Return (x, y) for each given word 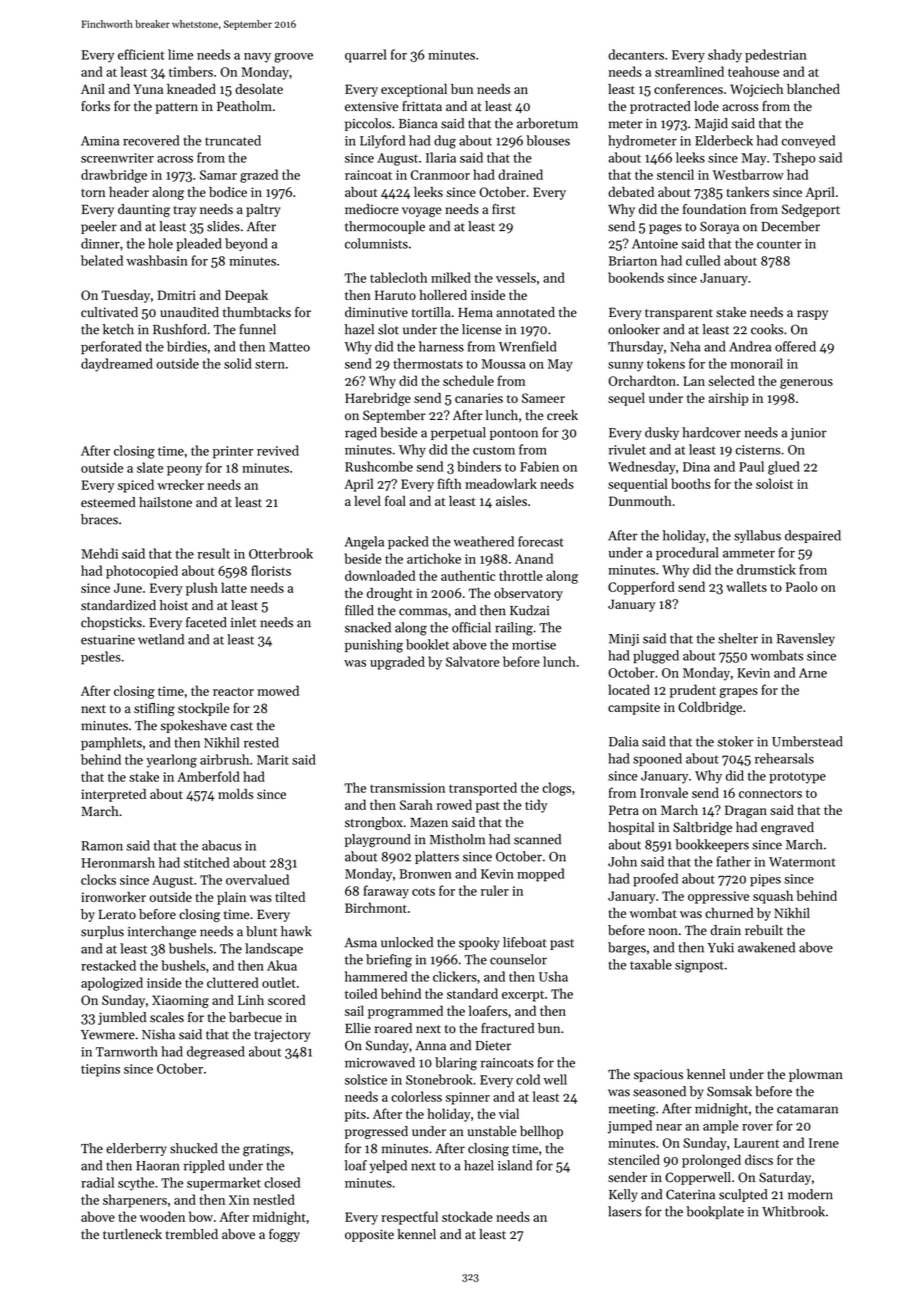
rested (261, 742)
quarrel (366, 56)
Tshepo (794, 159)
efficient (141, 54)
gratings (266, 1150)
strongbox (374, 823)
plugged (656, 657)
